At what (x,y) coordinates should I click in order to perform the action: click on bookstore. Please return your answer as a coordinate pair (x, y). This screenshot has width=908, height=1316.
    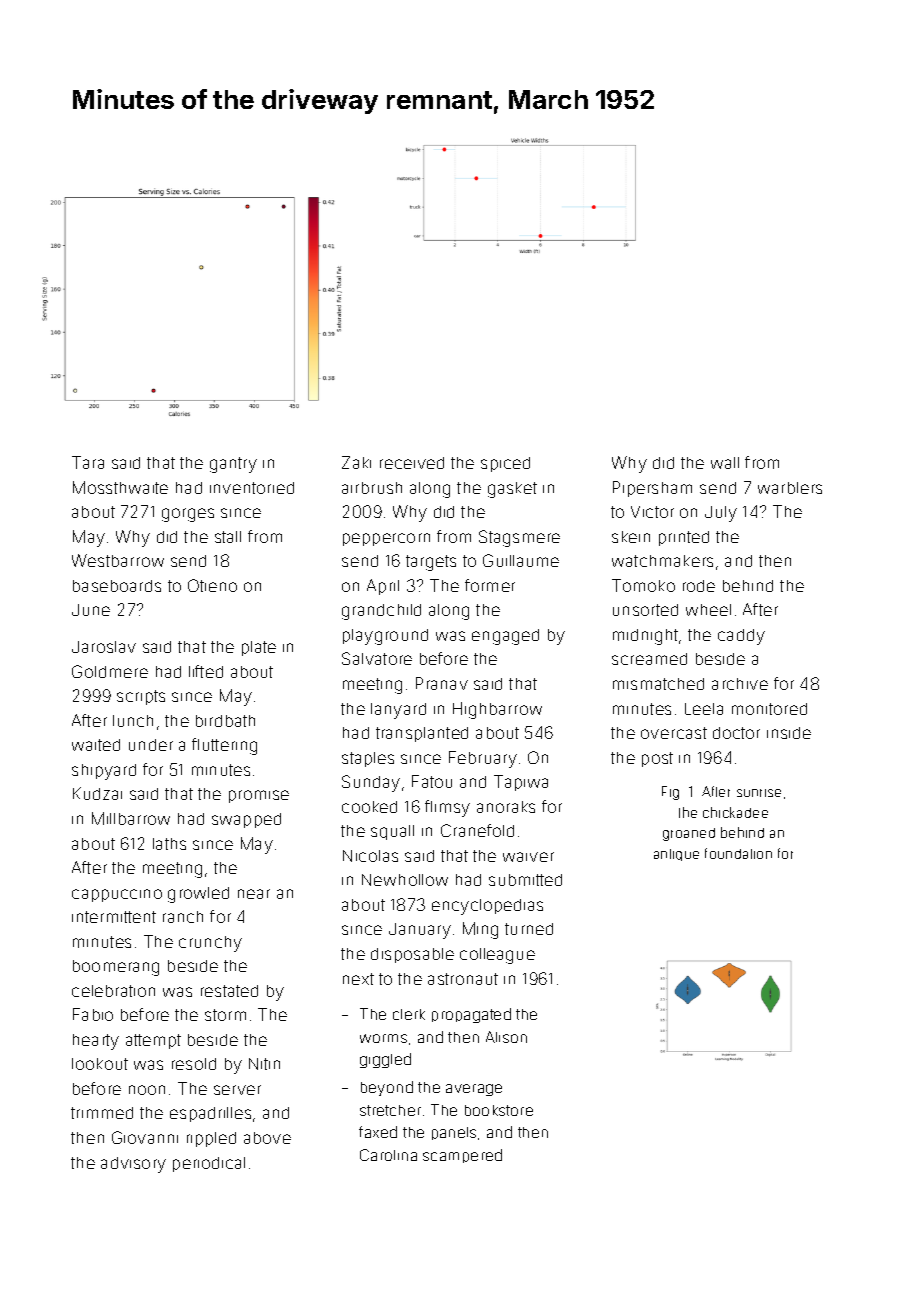
    Looking at the image, I should click on (499, 1110).
